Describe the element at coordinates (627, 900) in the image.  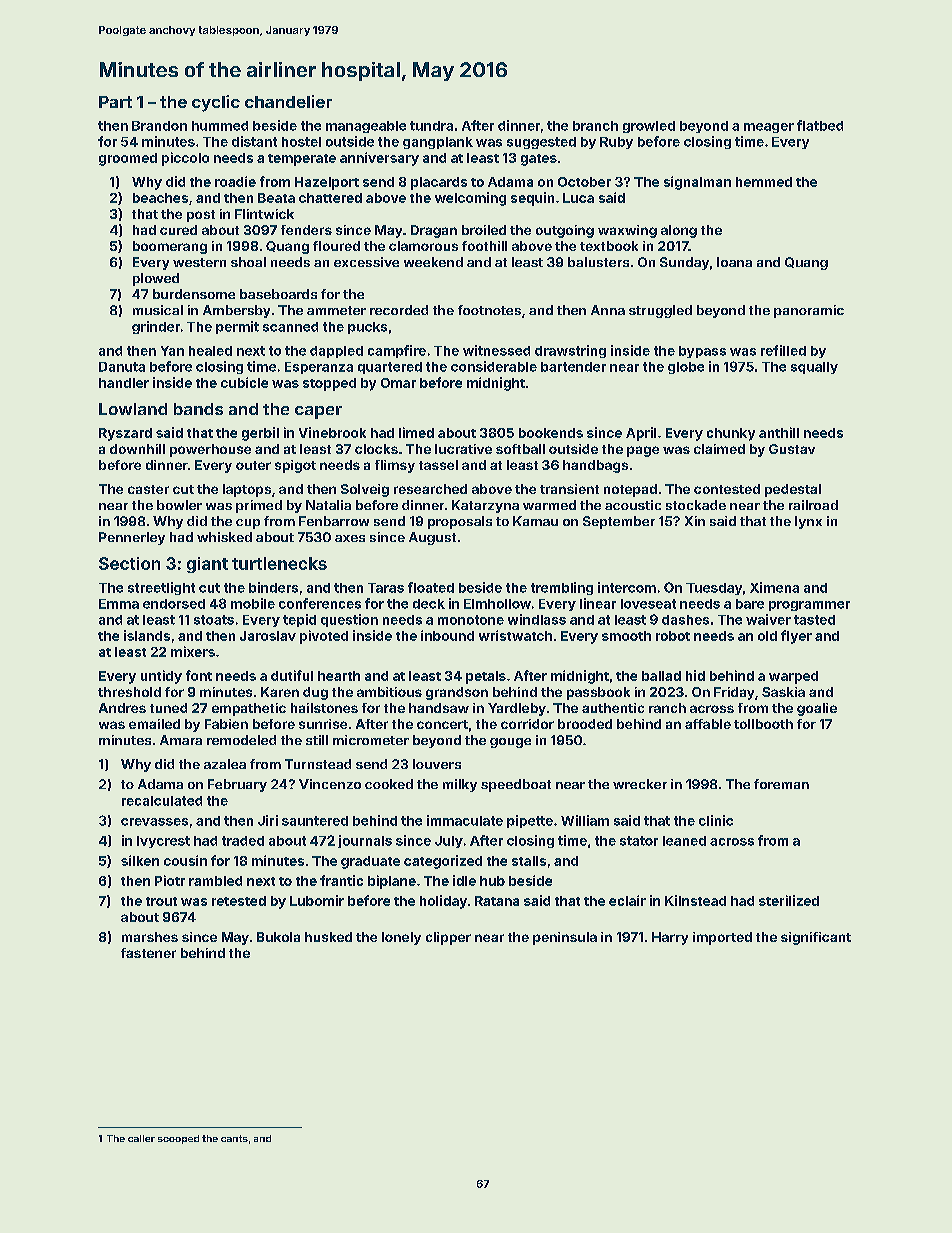
I see `eclair` at that location.
